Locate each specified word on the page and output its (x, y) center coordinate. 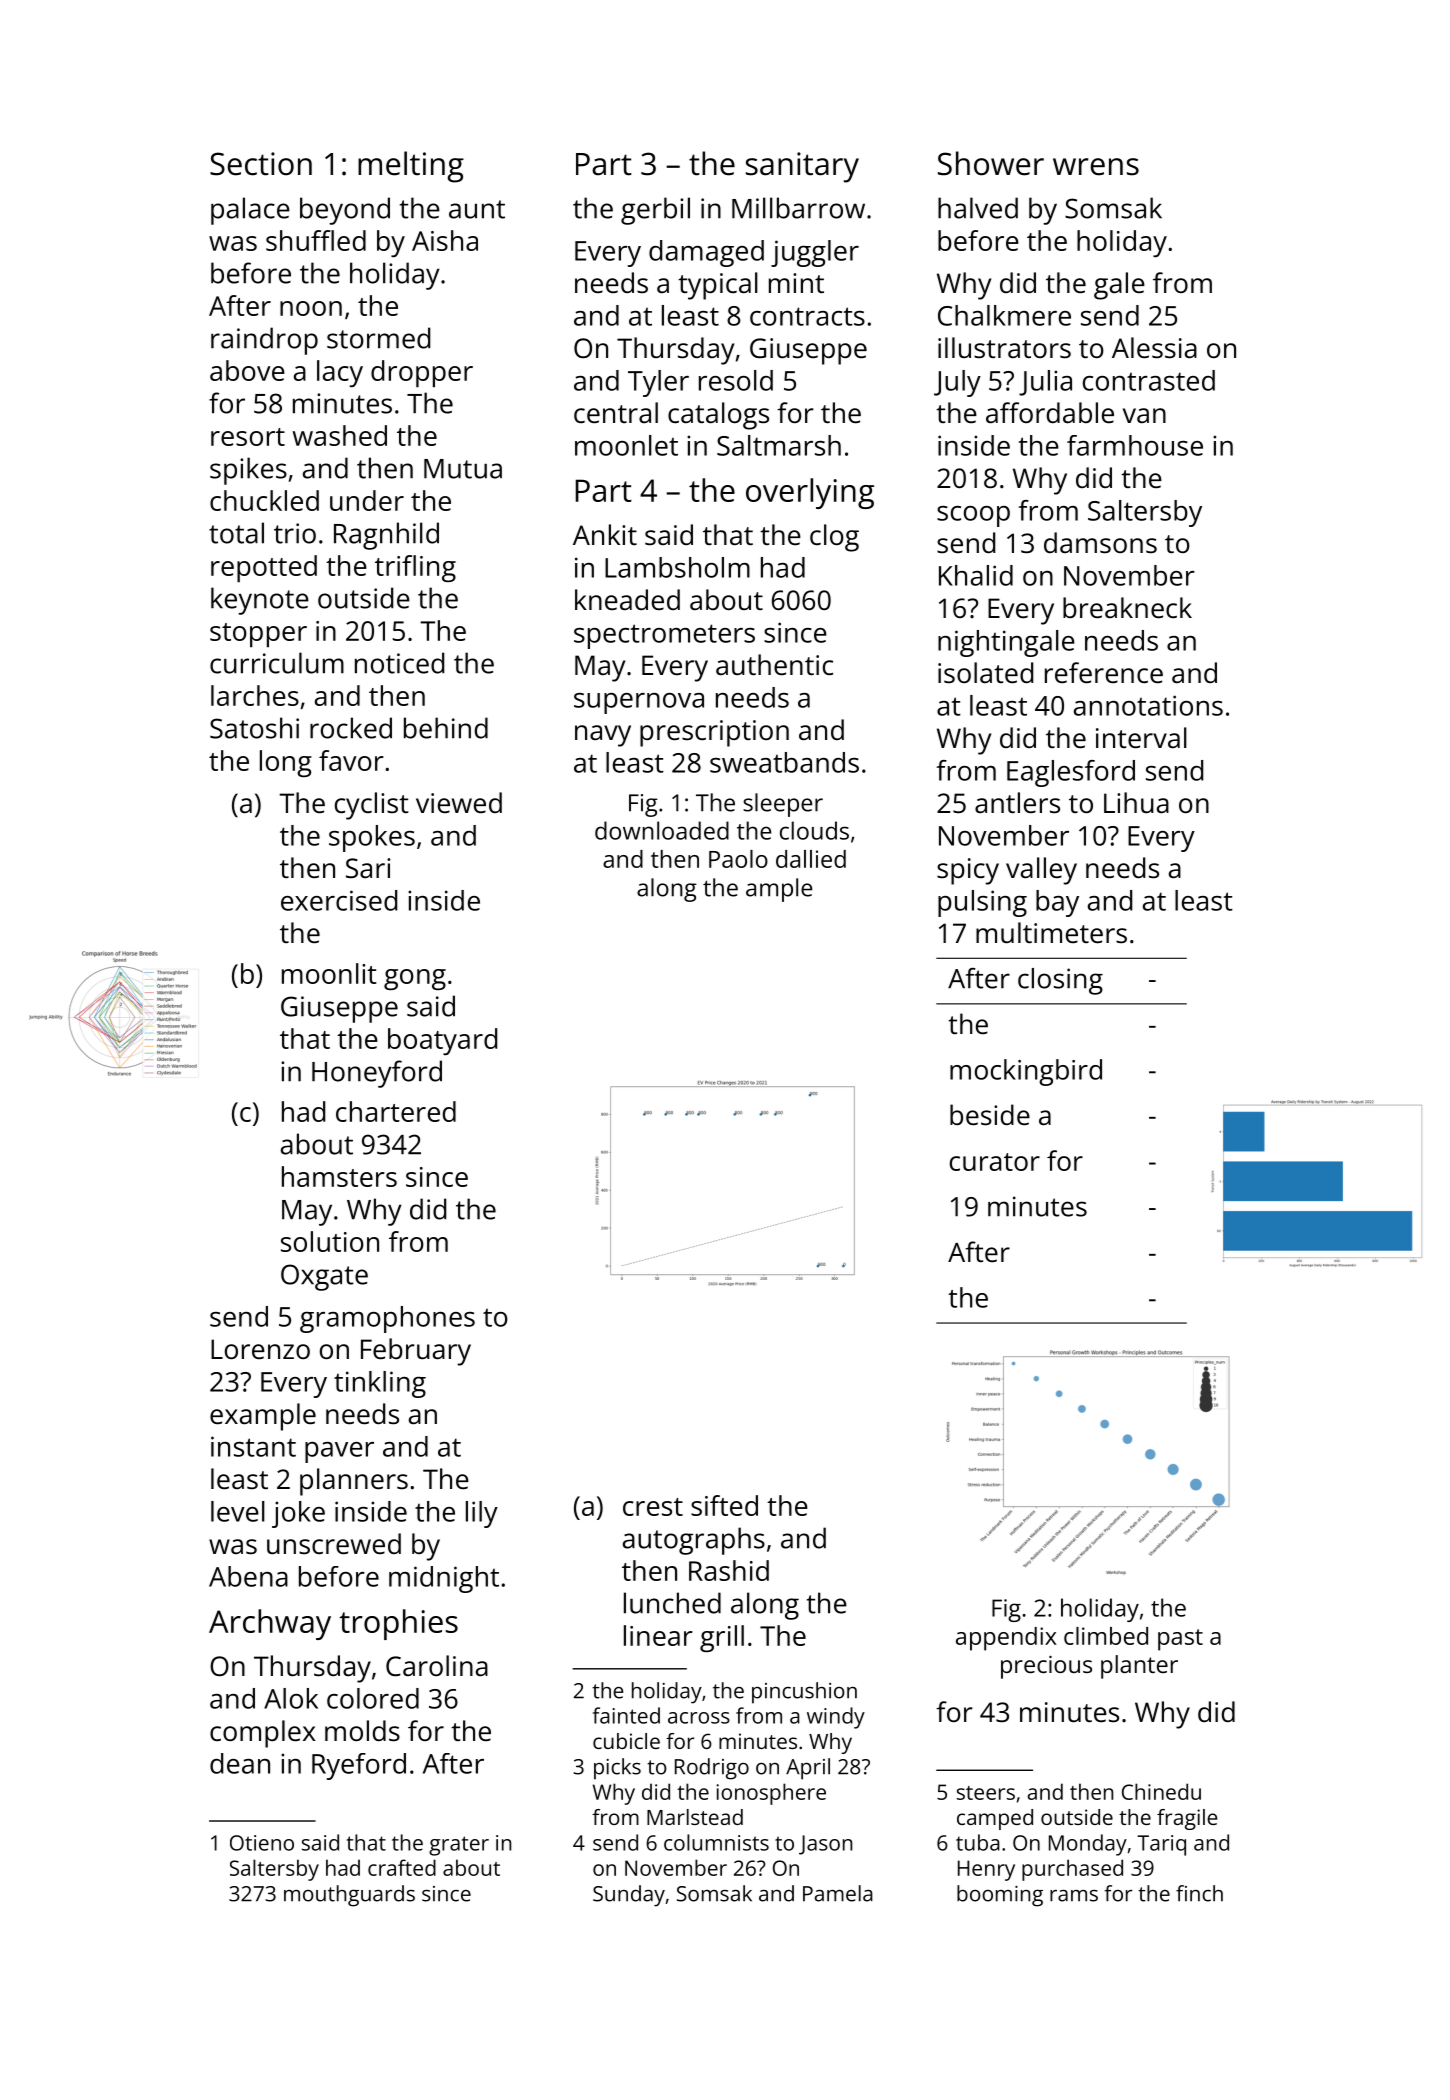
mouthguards (349, 1896)
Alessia (1154, 348)
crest (653, 1507)
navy (603, 736)
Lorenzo (260, 1349)
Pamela (838, 1893)
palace (250, 211)
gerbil (655, 211)
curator (995, 1162)
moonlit (329, 973)
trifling (415, 568)
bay (1057, 903)
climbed (1106, 1636)
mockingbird (1026, 1072)
